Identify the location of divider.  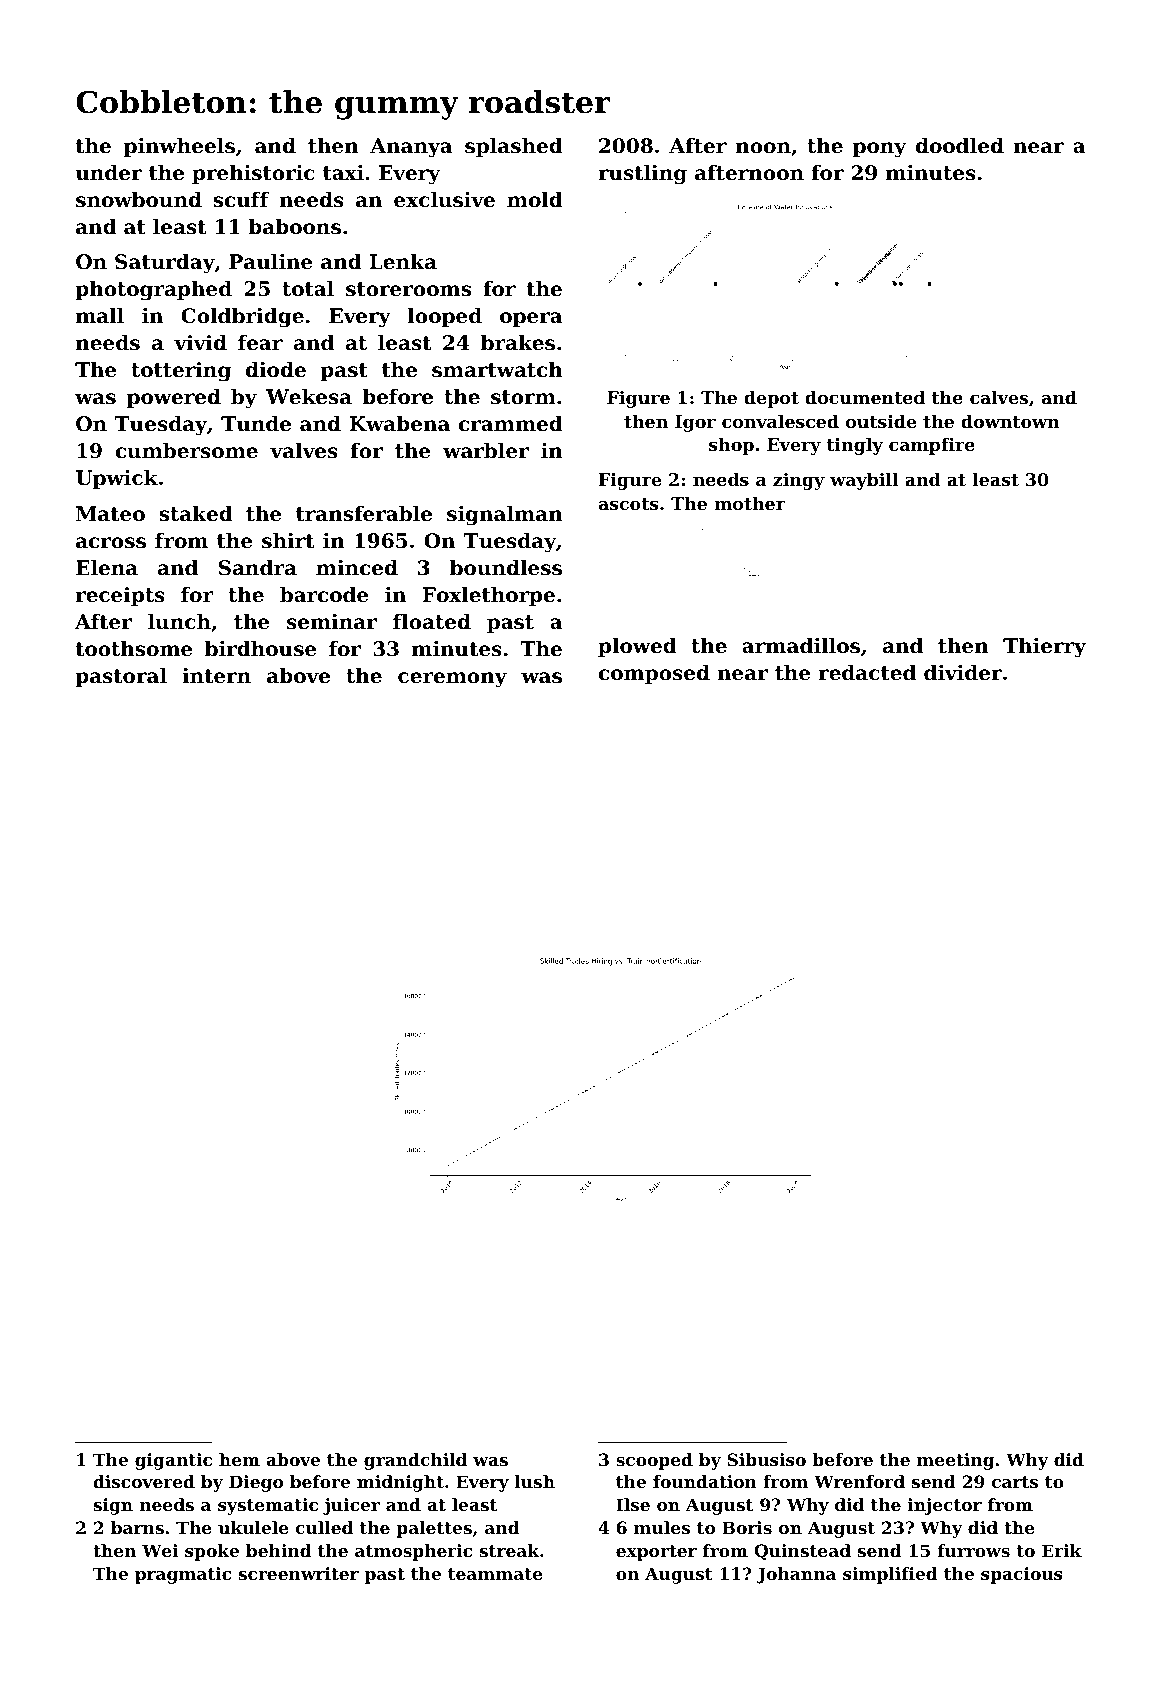
(963, 673).
